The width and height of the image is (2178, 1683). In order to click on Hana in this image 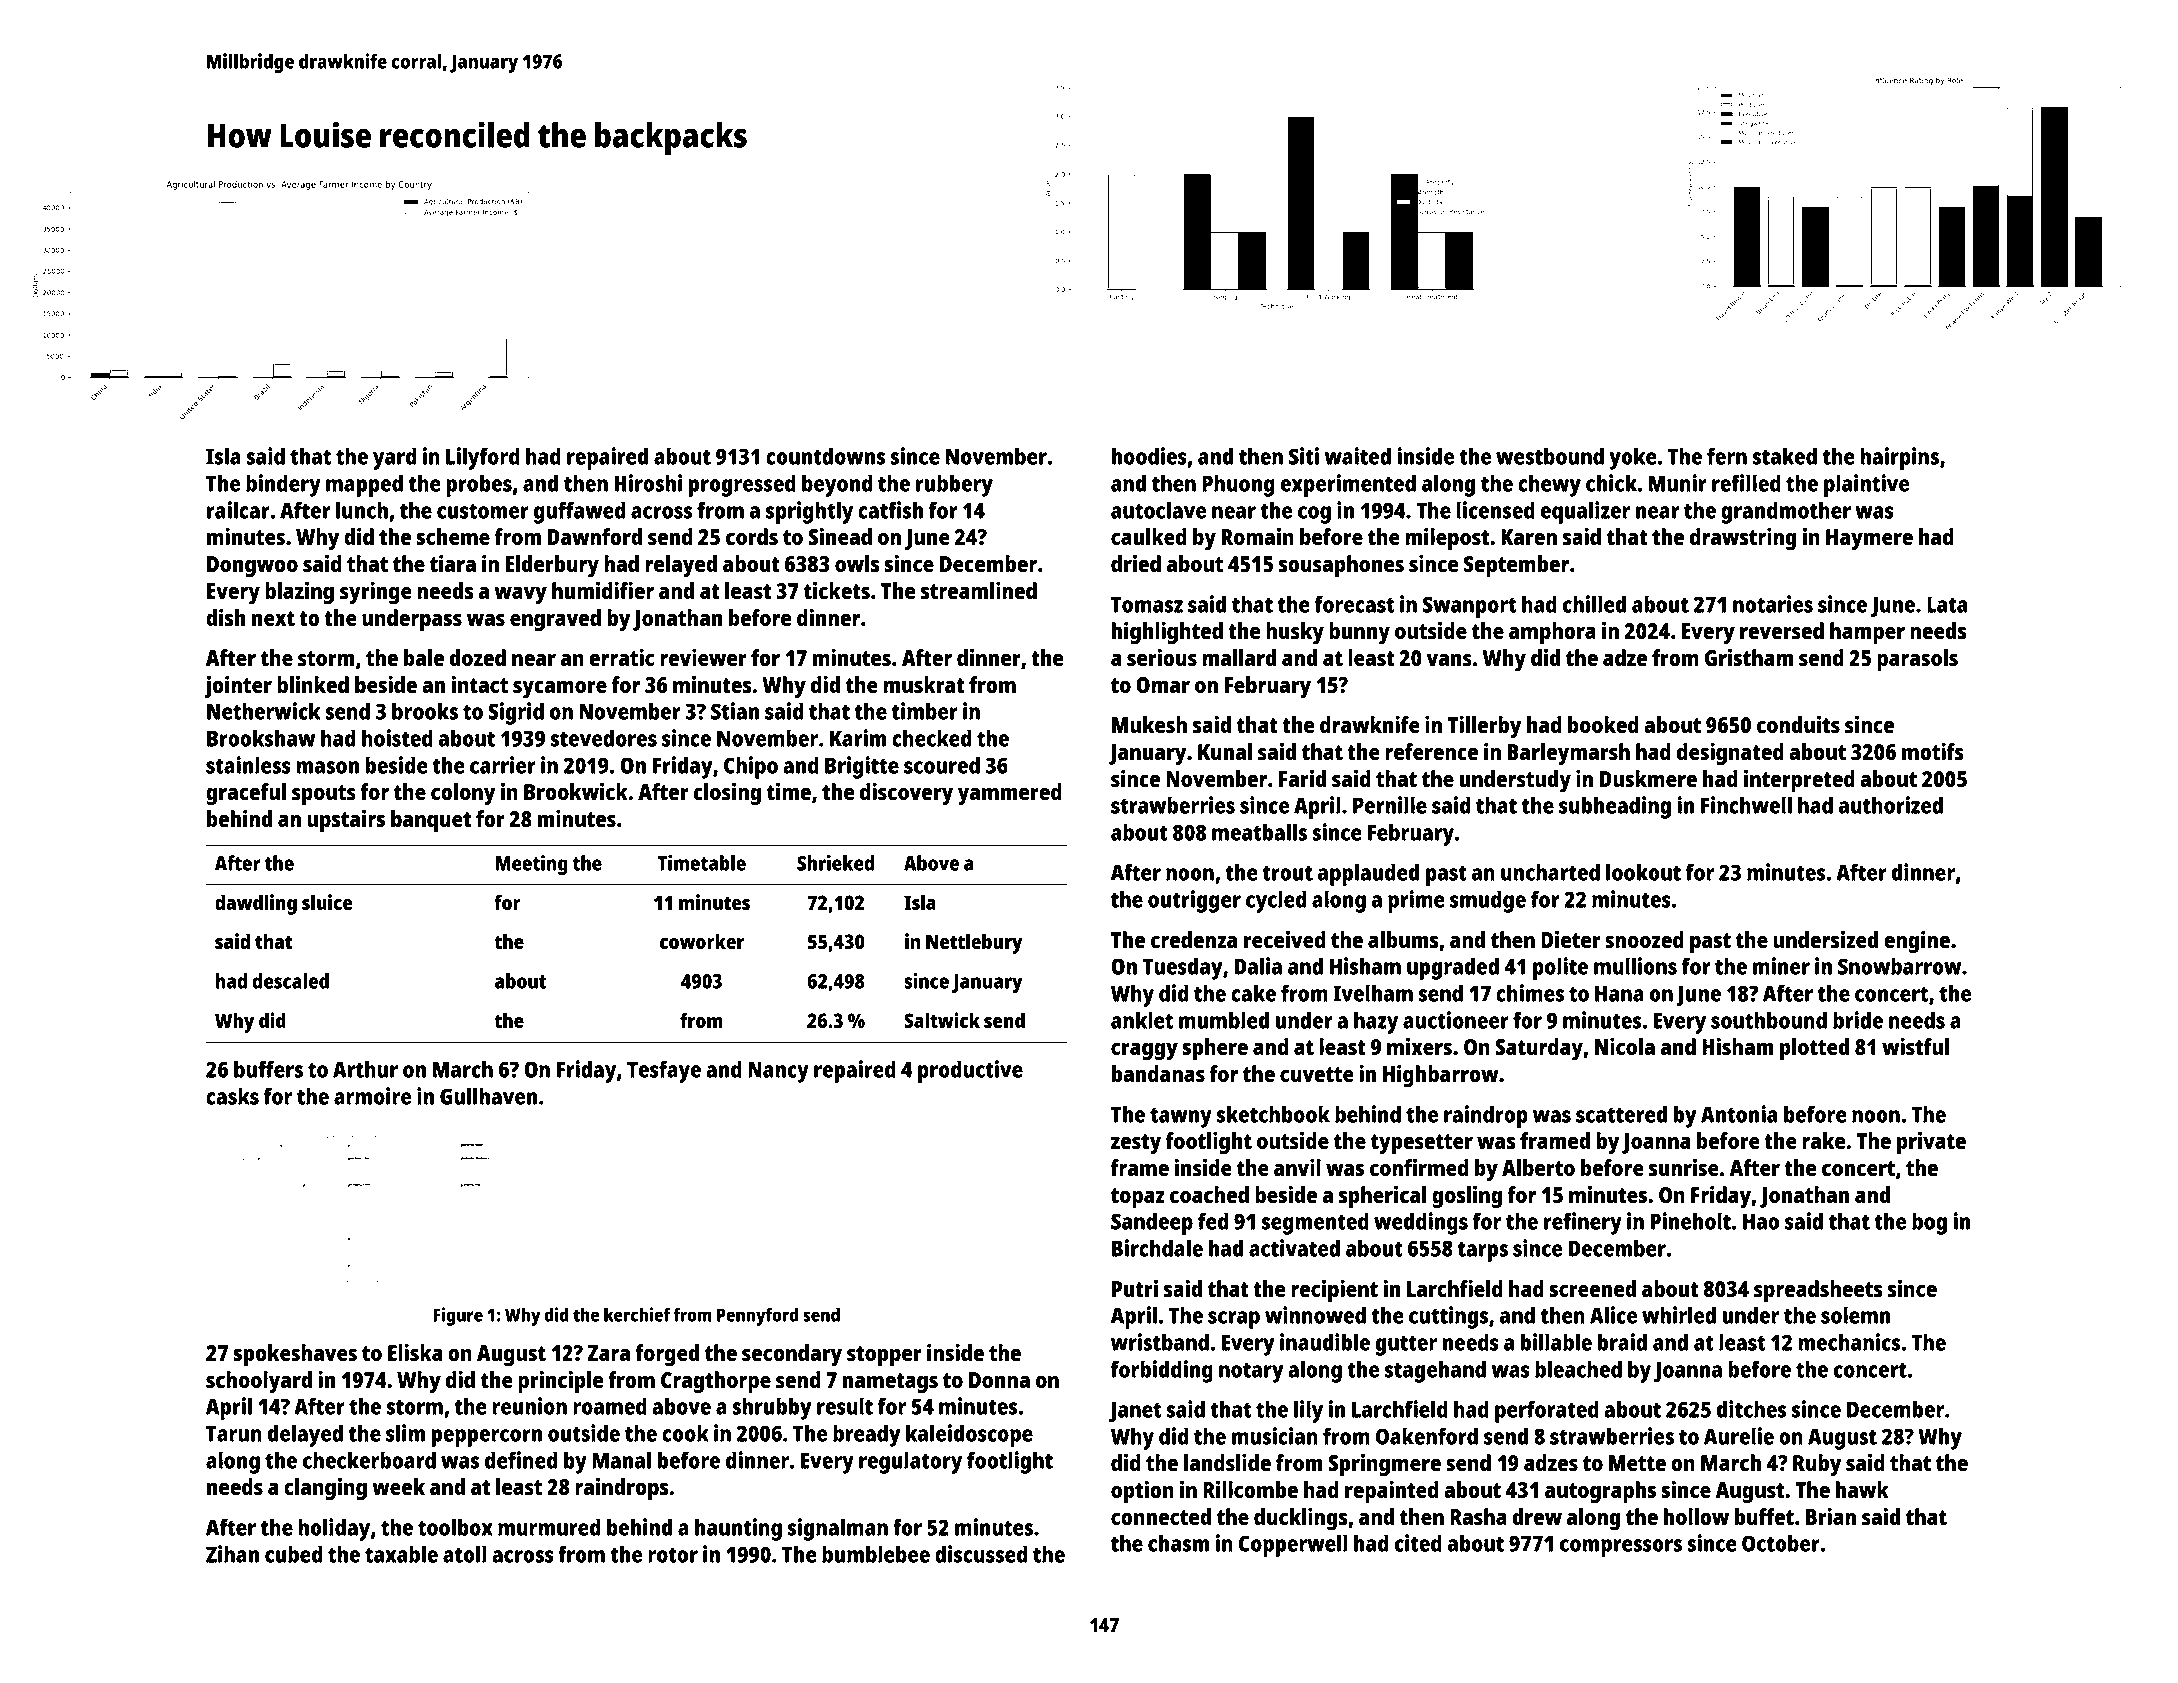, I will do `click(1619, 993)`.
